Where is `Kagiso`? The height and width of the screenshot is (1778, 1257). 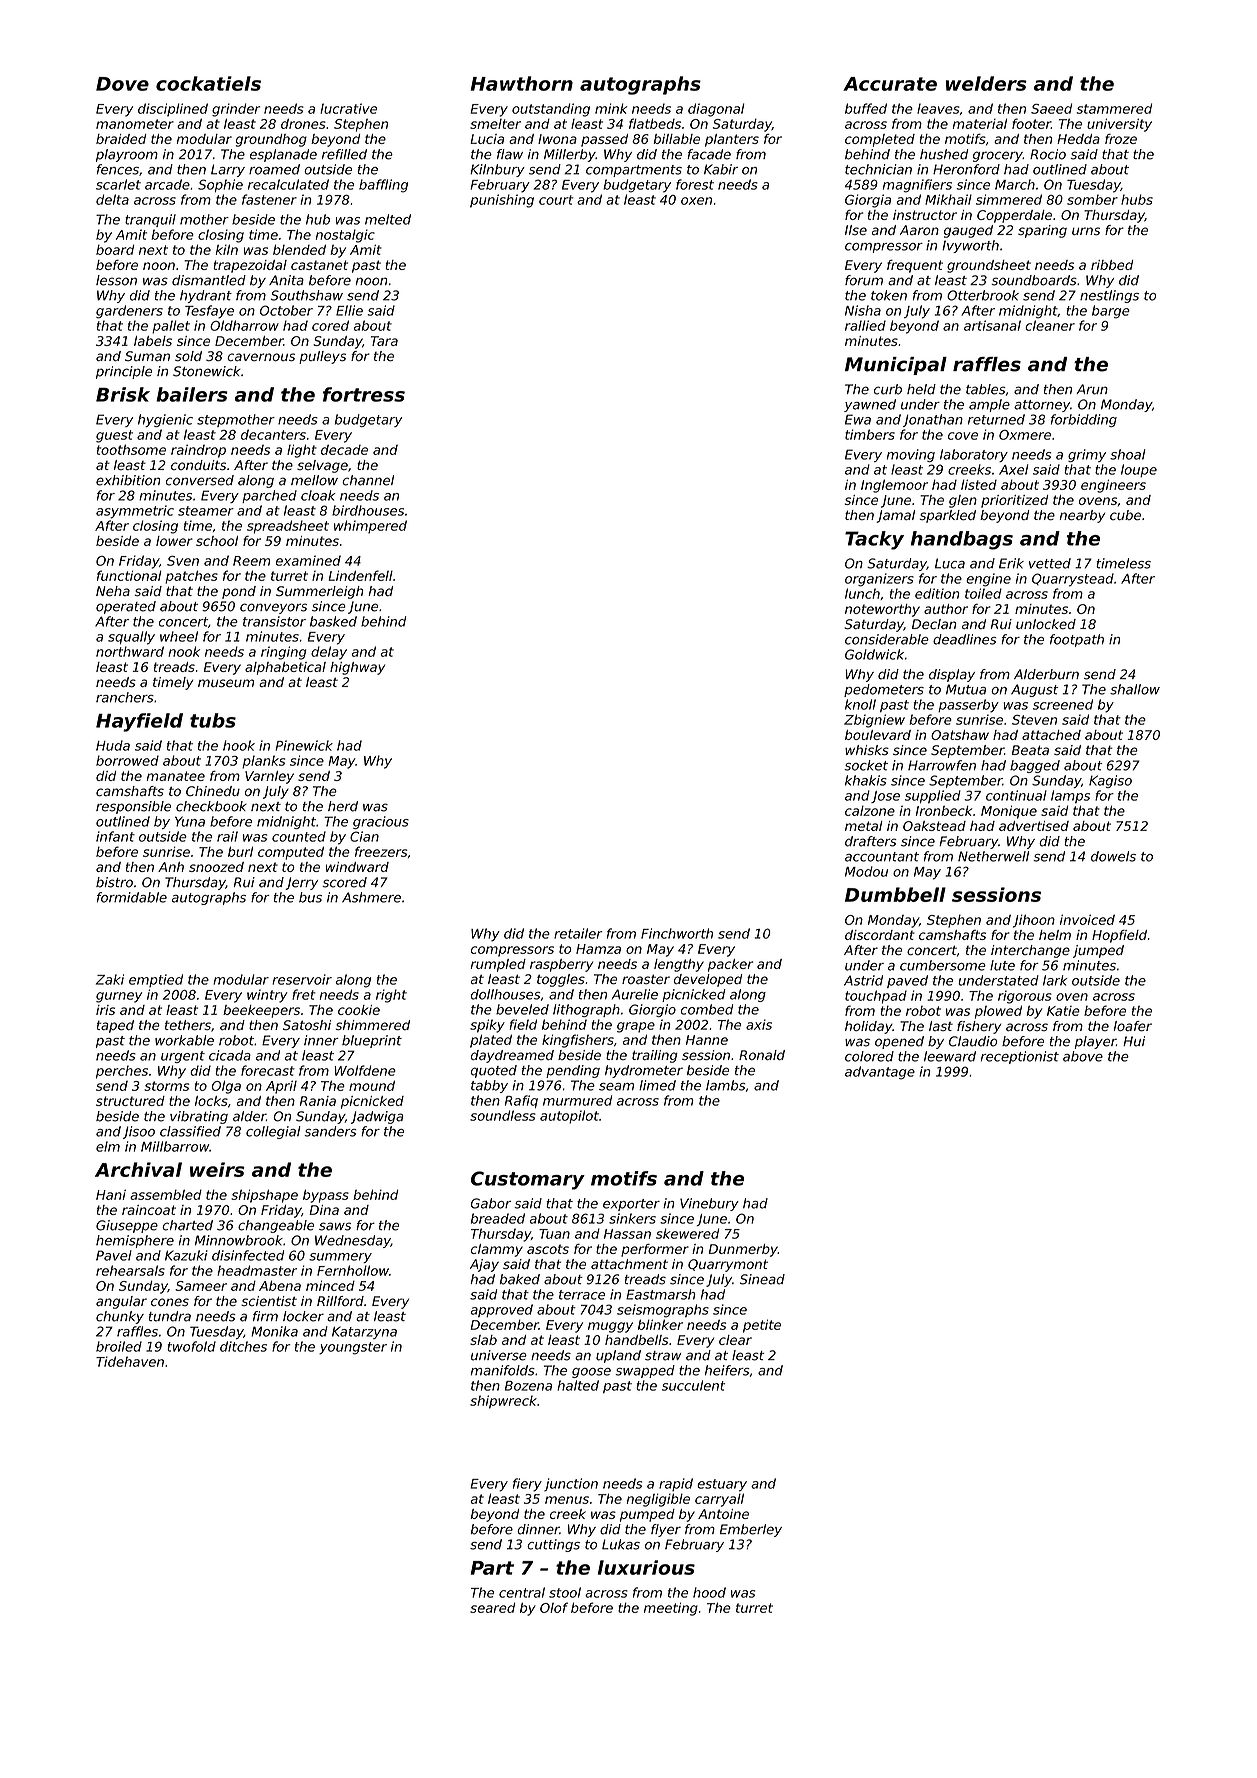 Kagiso is located at coordinates (1110, 781).
